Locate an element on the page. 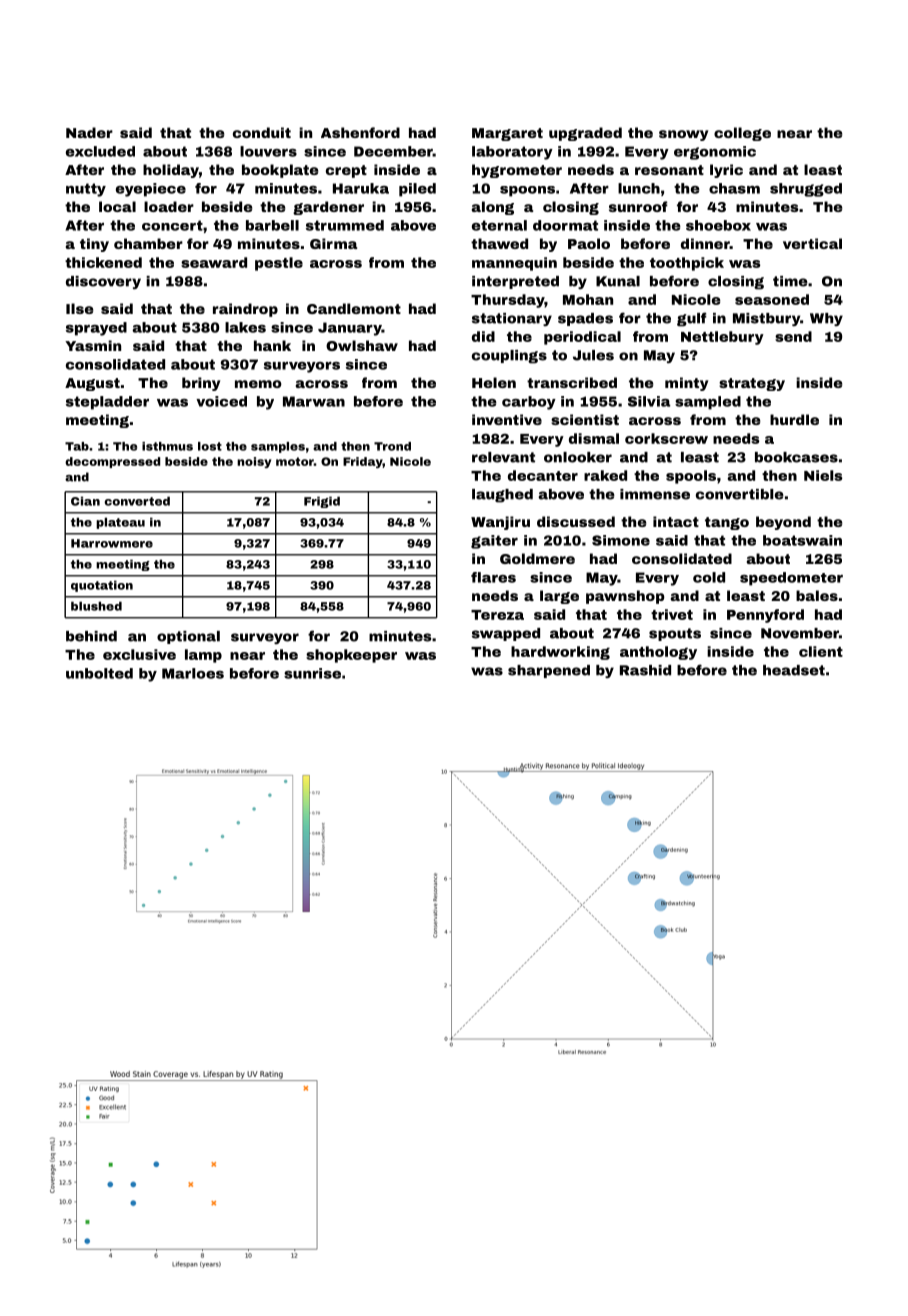 The width and height of the image is (908, 1316). Margaret is located at coordinates (507, 134).
